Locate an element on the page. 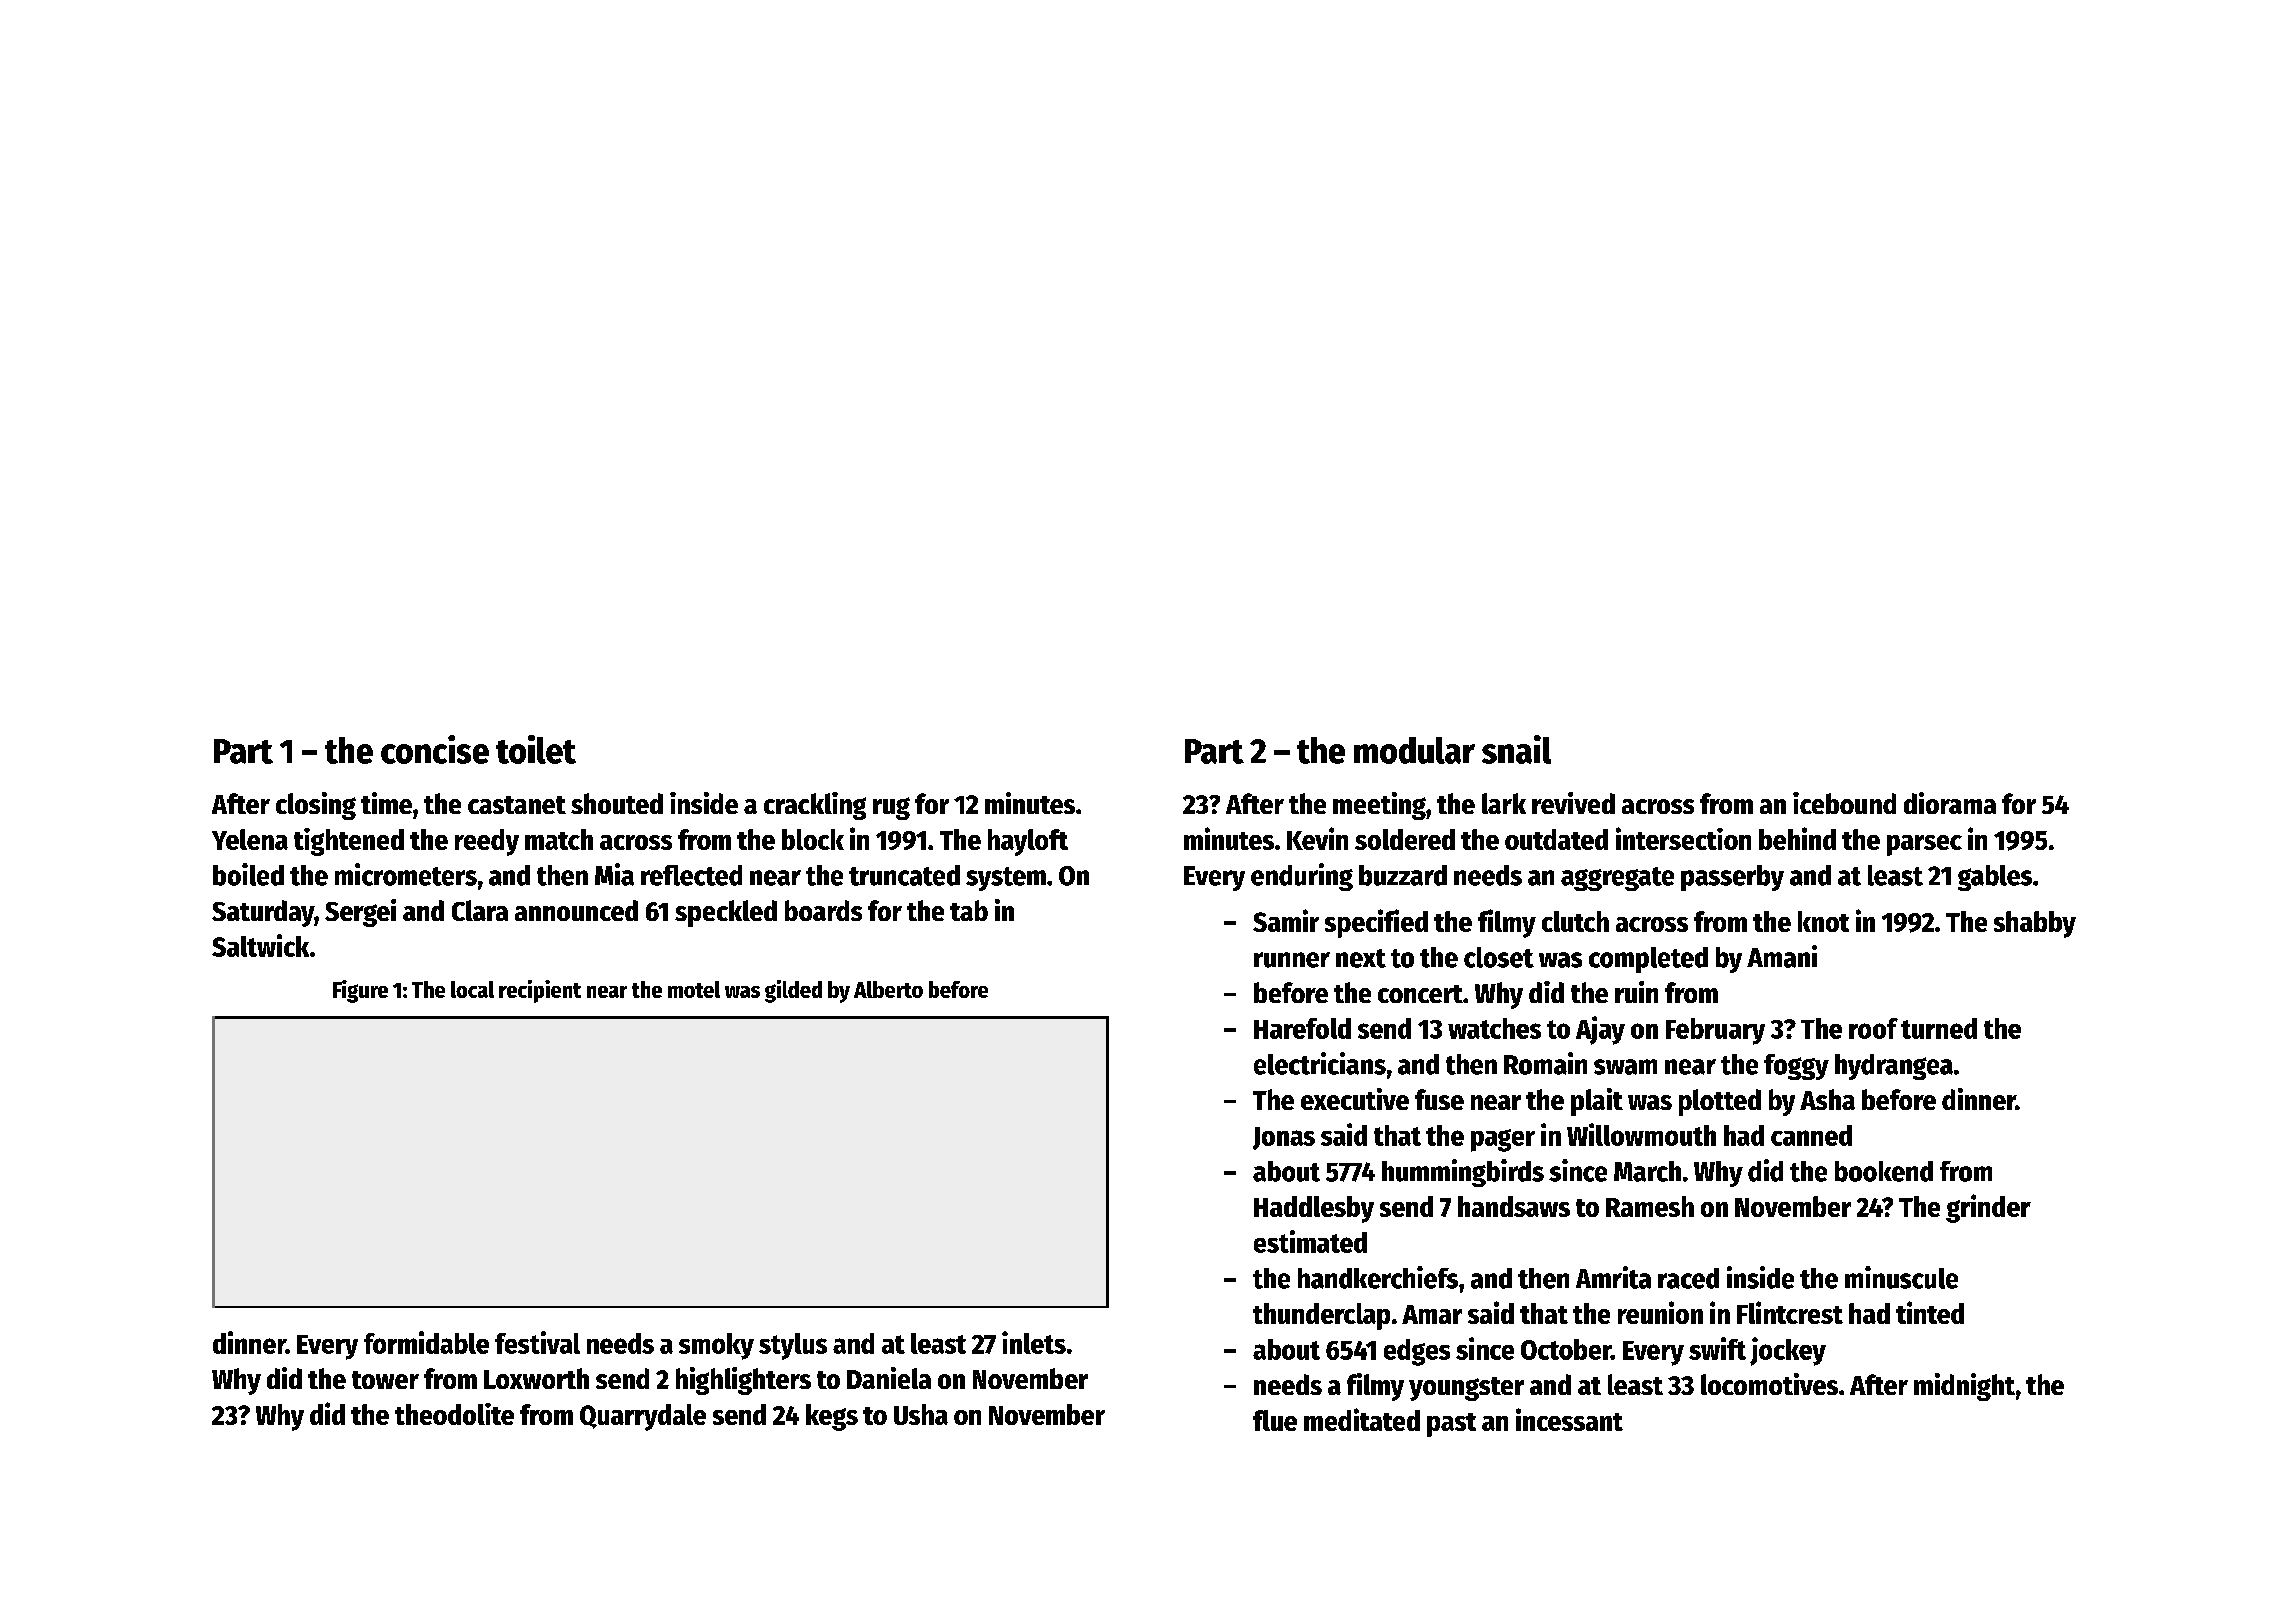 Image resolution: width=2292 pixels, height=1620 pixels. snail is located at coordinates (1516, 749).
